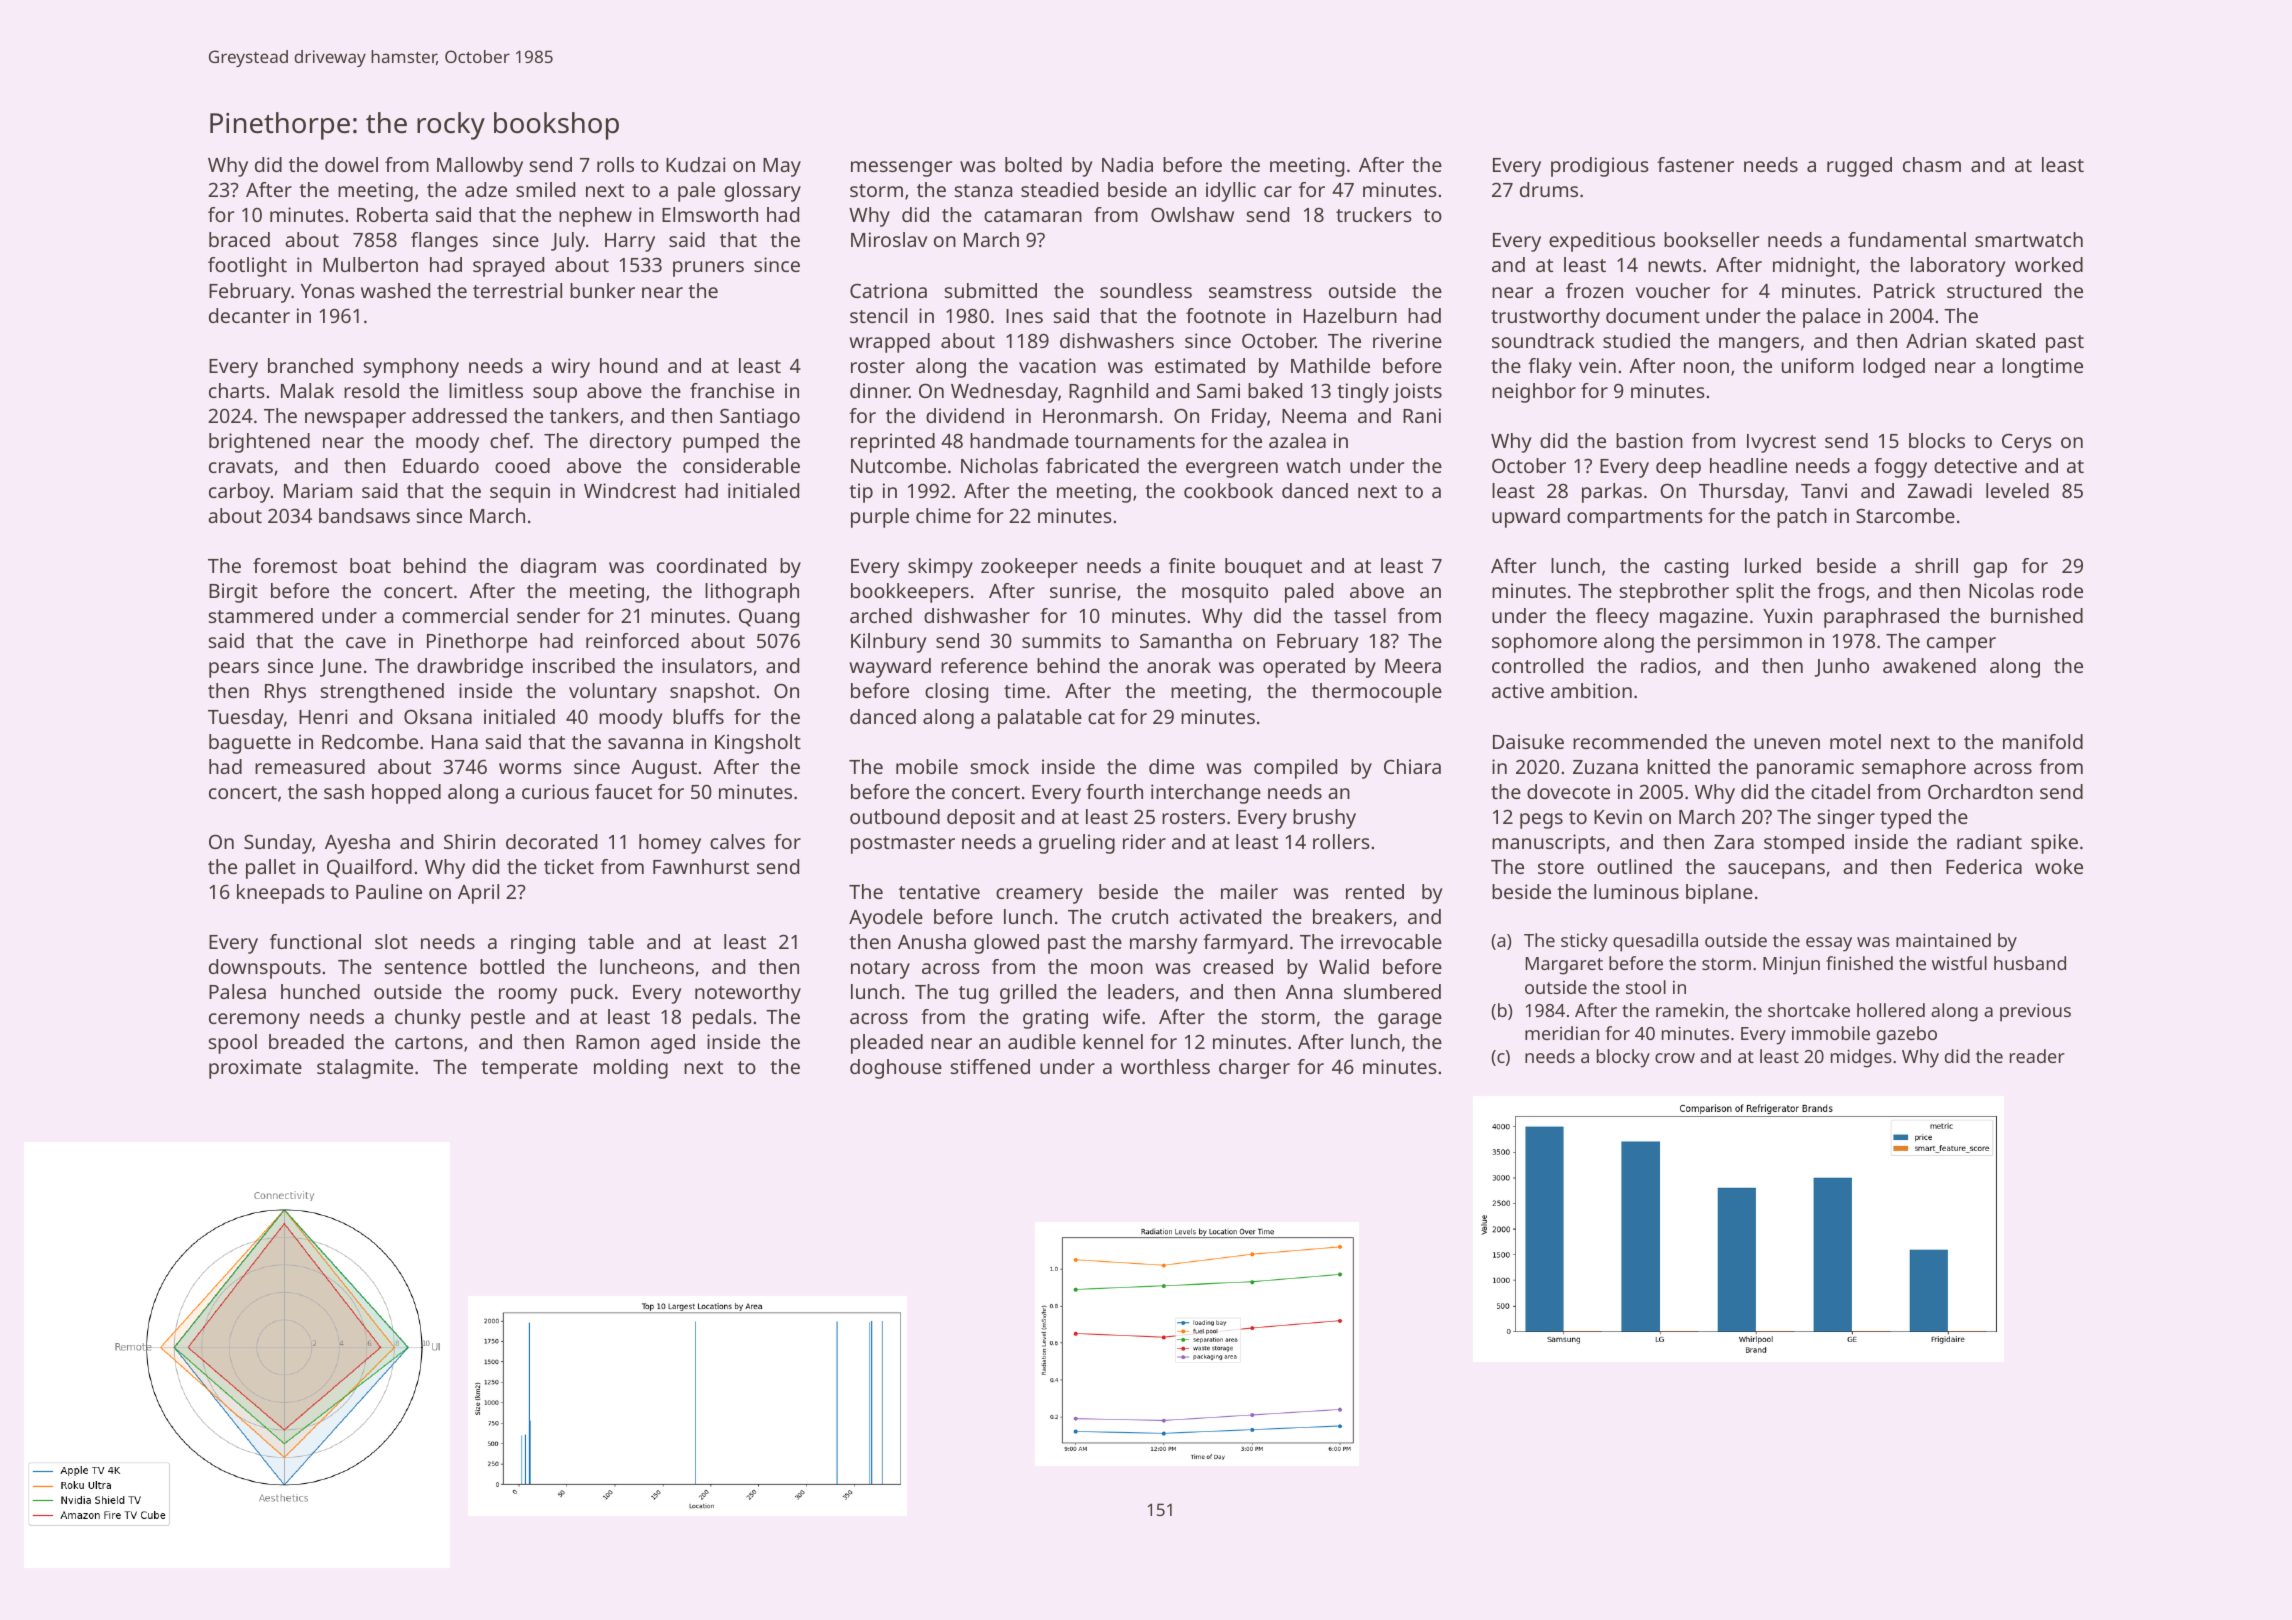 The height and width of the image is (1620, 2292). I want to click on Yonas, so click(328, 291).
